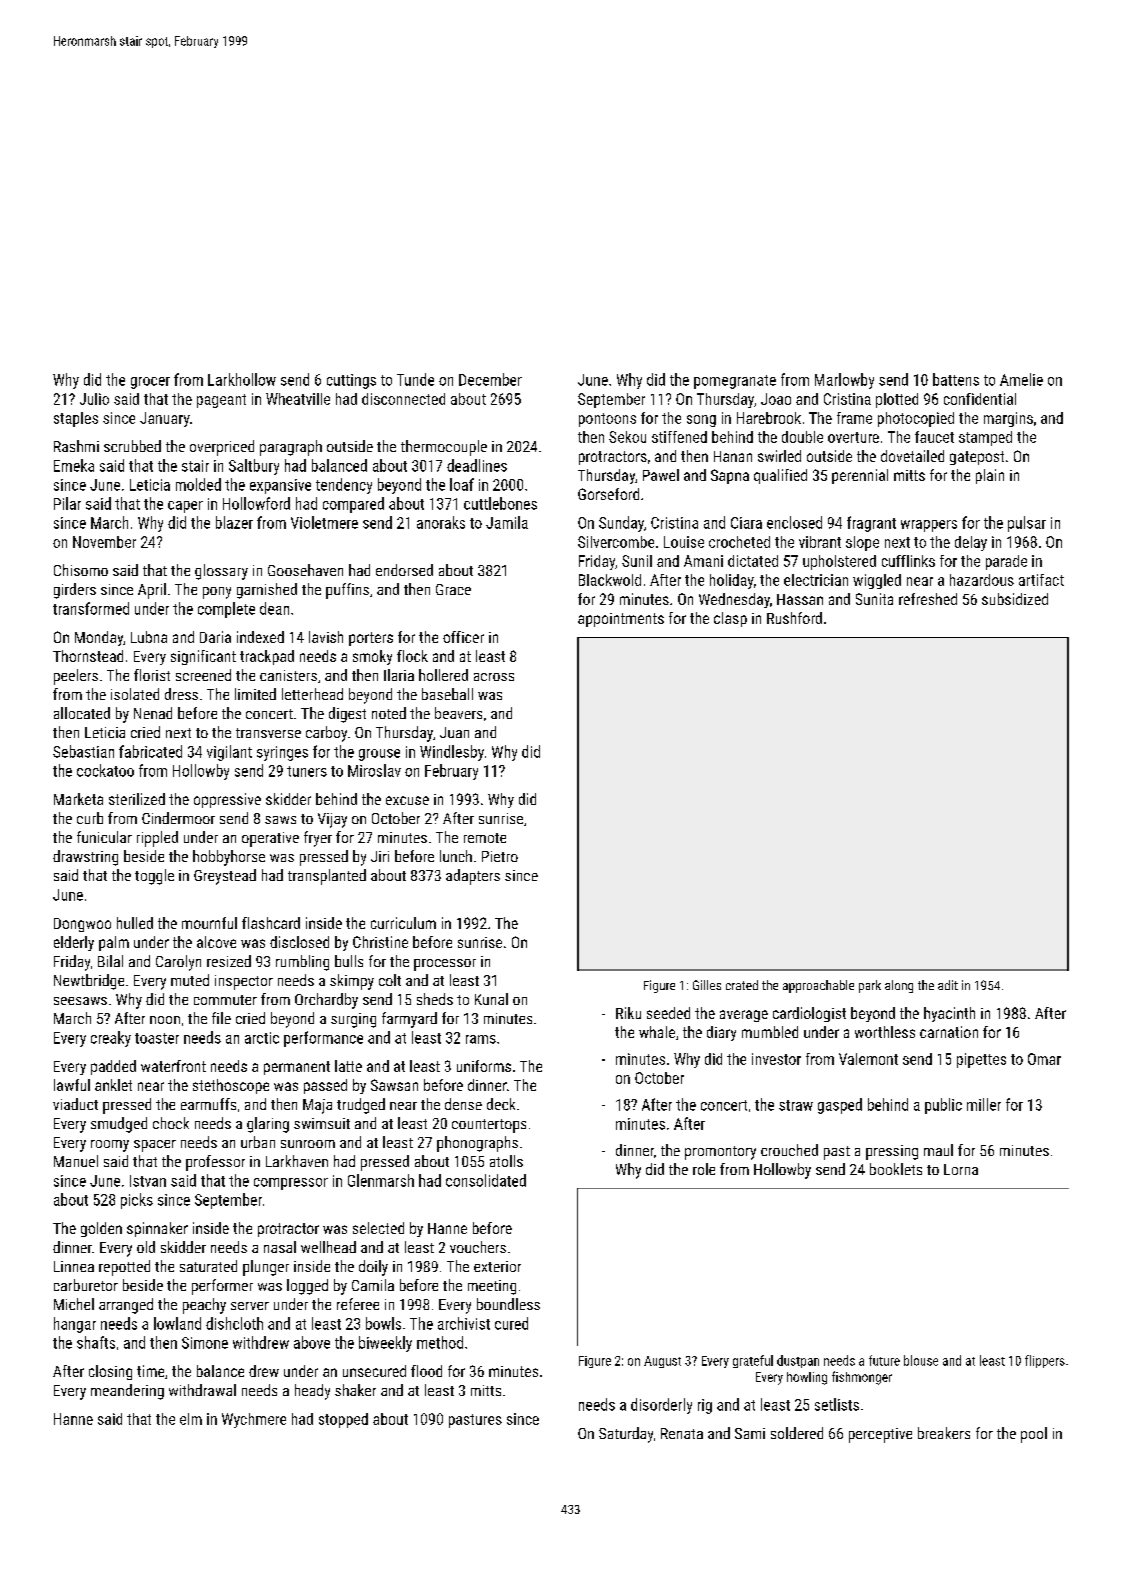 This screenshot has width=1122, height=1587. I want to click on stopped, so click(343, 1420).
